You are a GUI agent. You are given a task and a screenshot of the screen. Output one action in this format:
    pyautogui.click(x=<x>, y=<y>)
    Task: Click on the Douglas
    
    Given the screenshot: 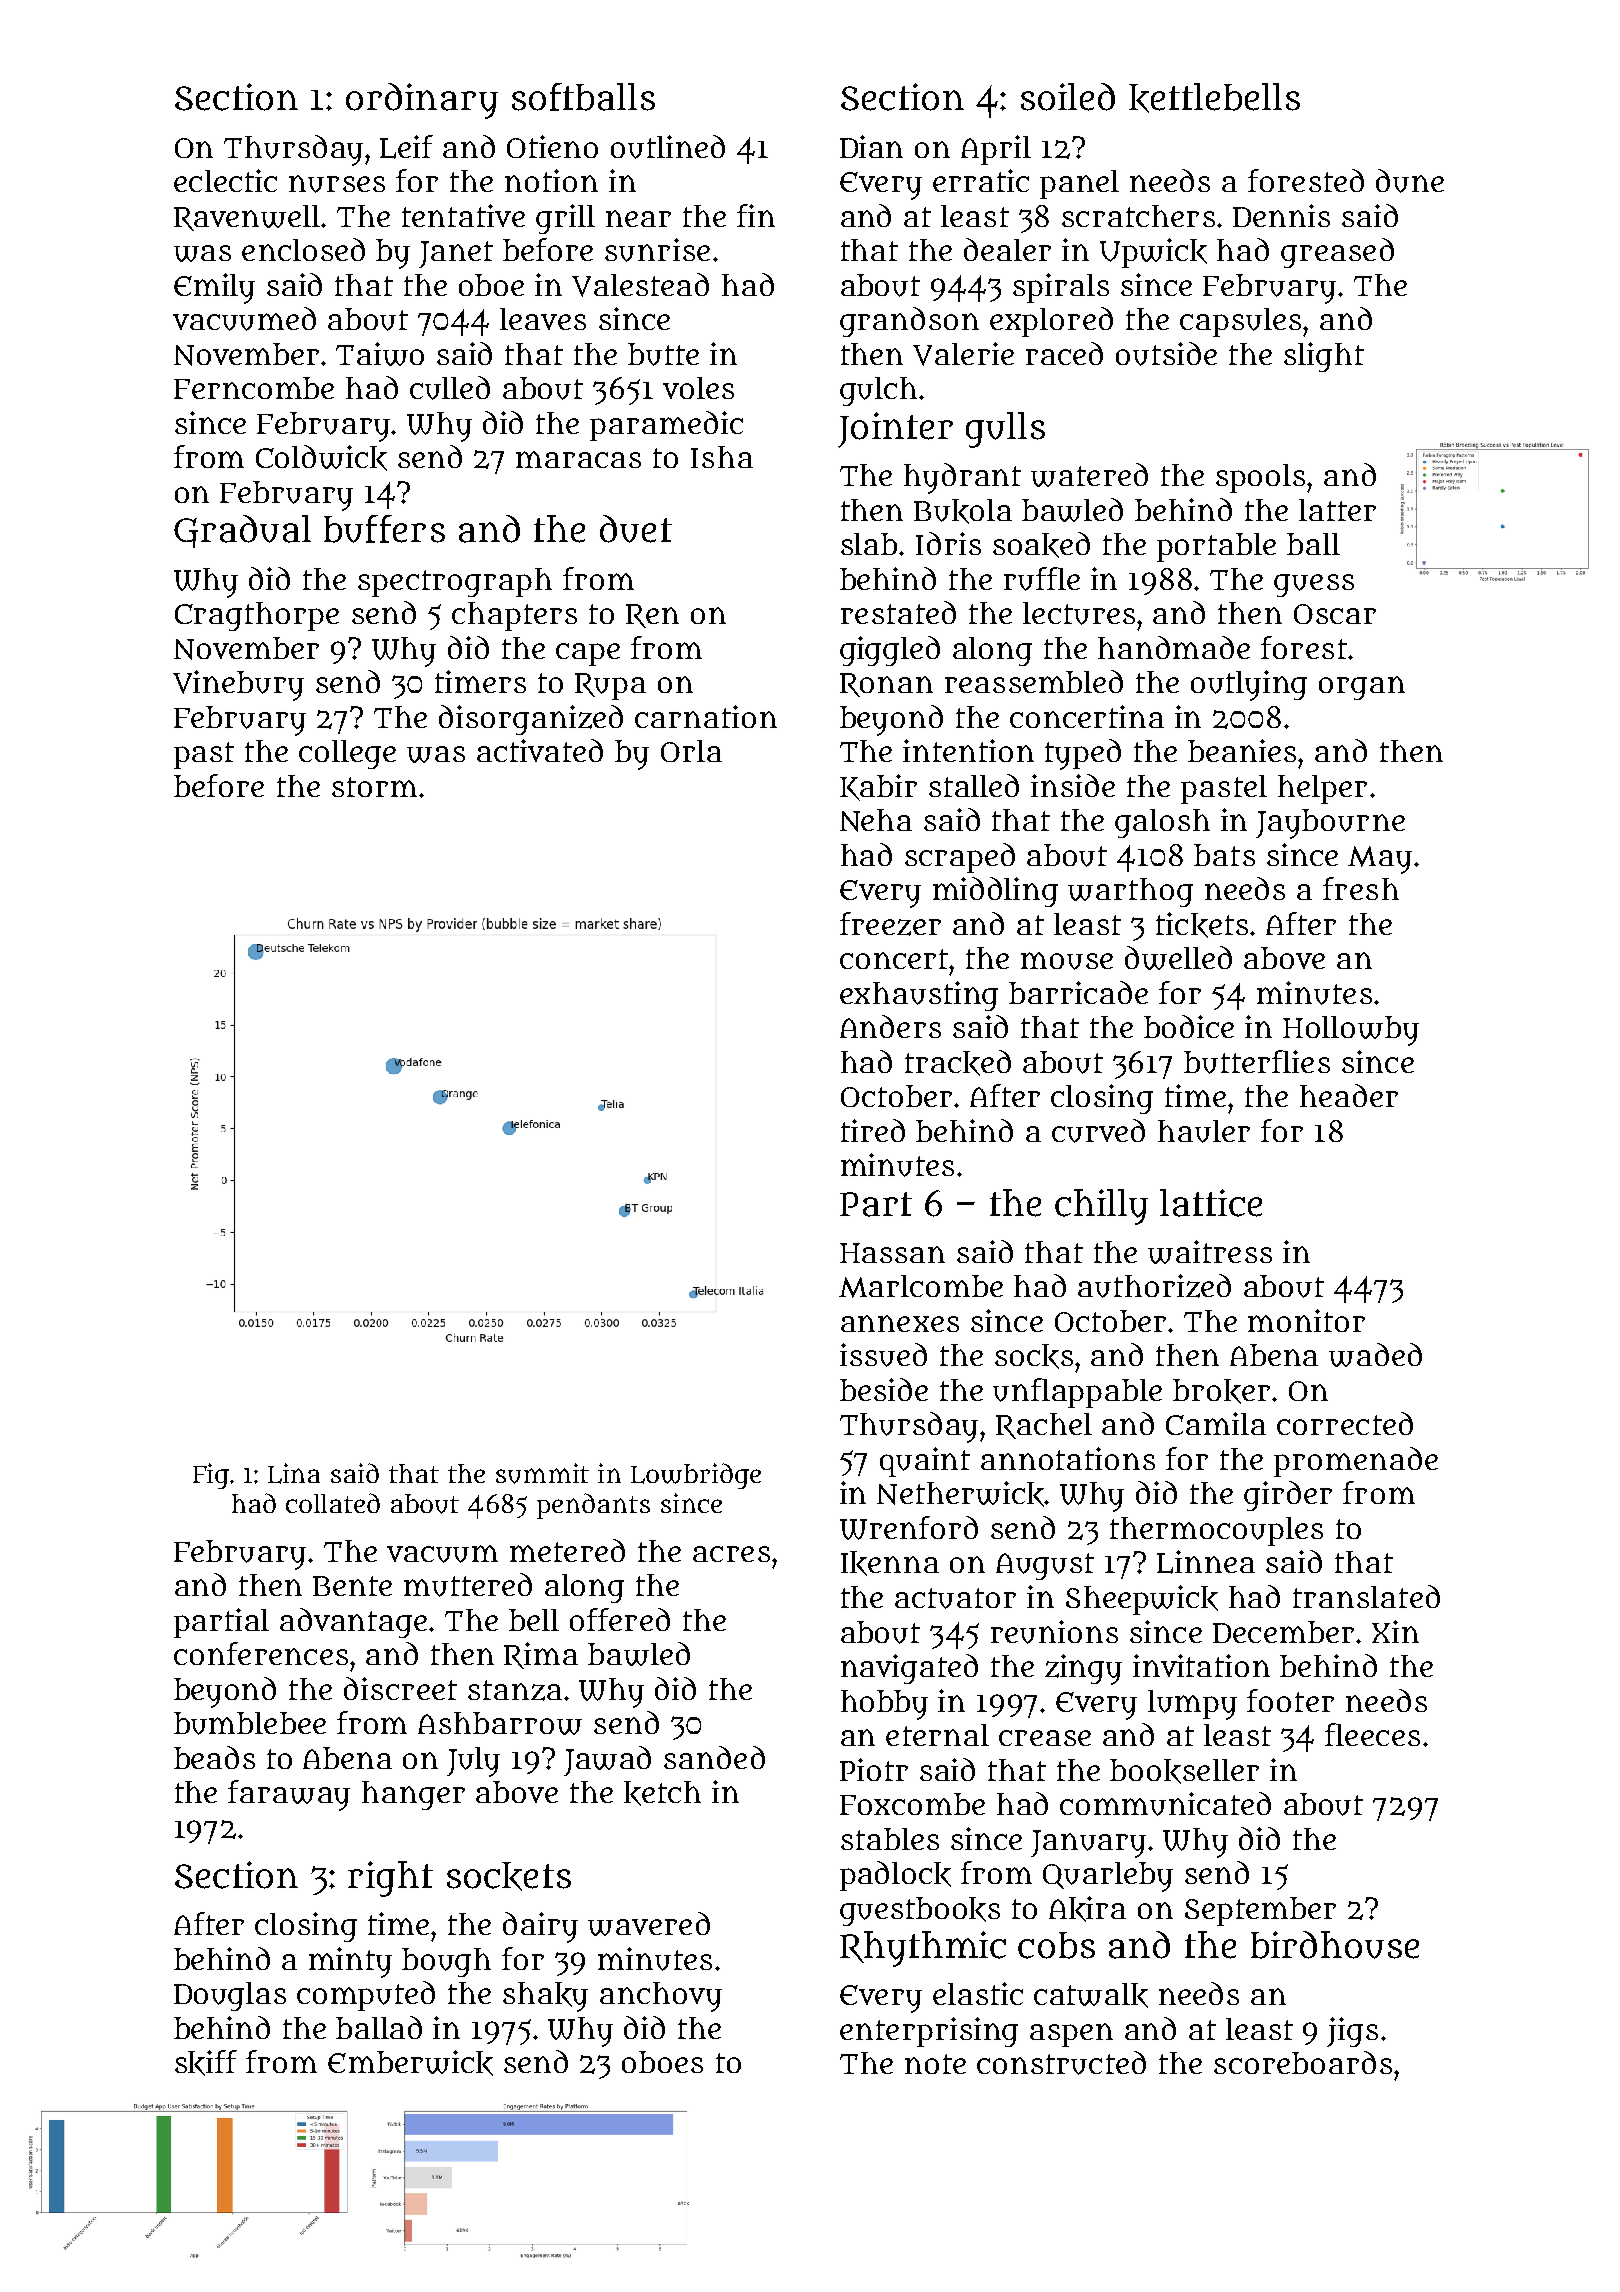 What is the action you would take?
    pyautogui.click(x=230, y=1996)
